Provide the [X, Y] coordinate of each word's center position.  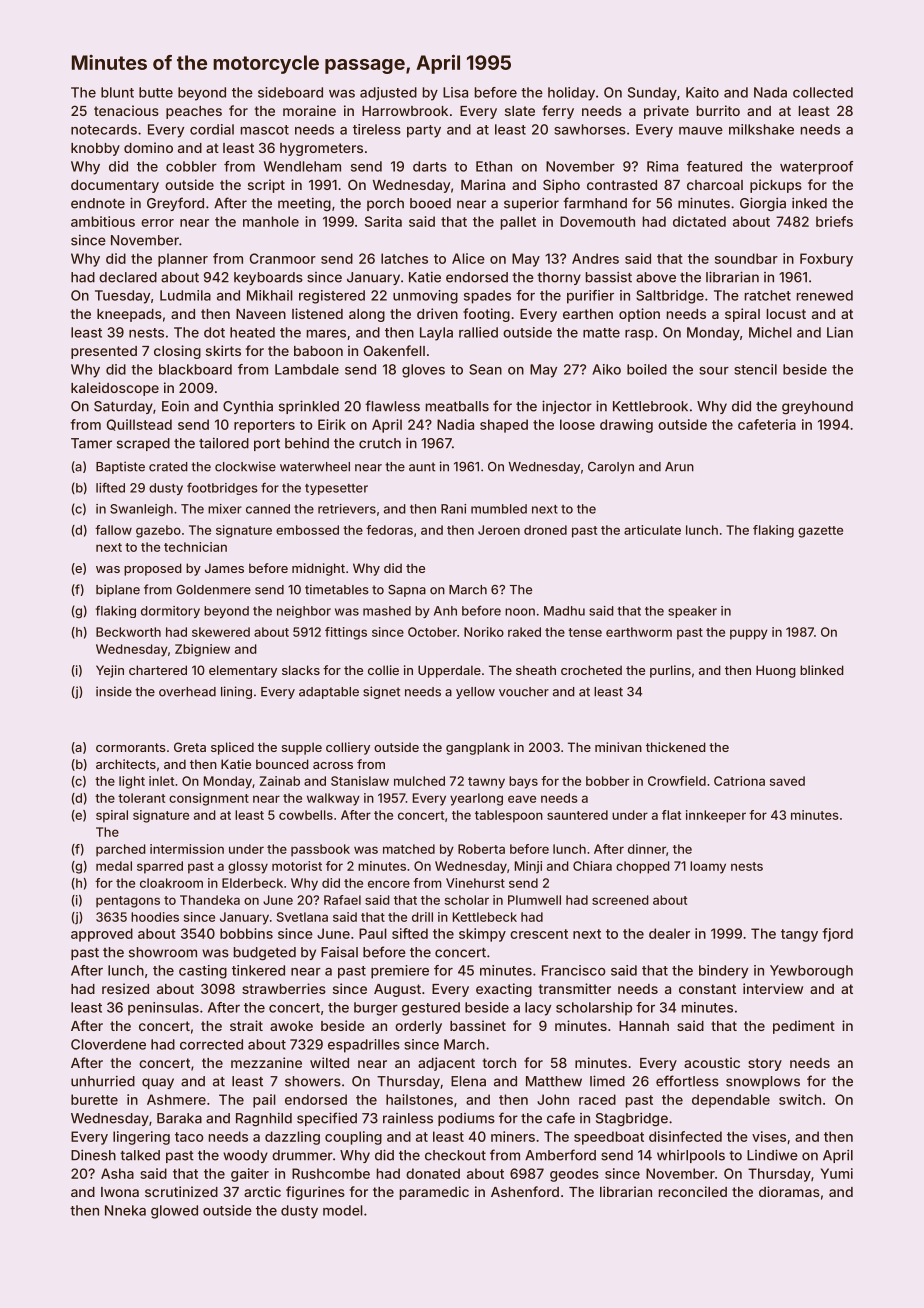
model [343, 1210]
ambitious [103, 221]
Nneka [125, 1210]
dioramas [789, 1191]
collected [823, 92]
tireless [377, 129]
